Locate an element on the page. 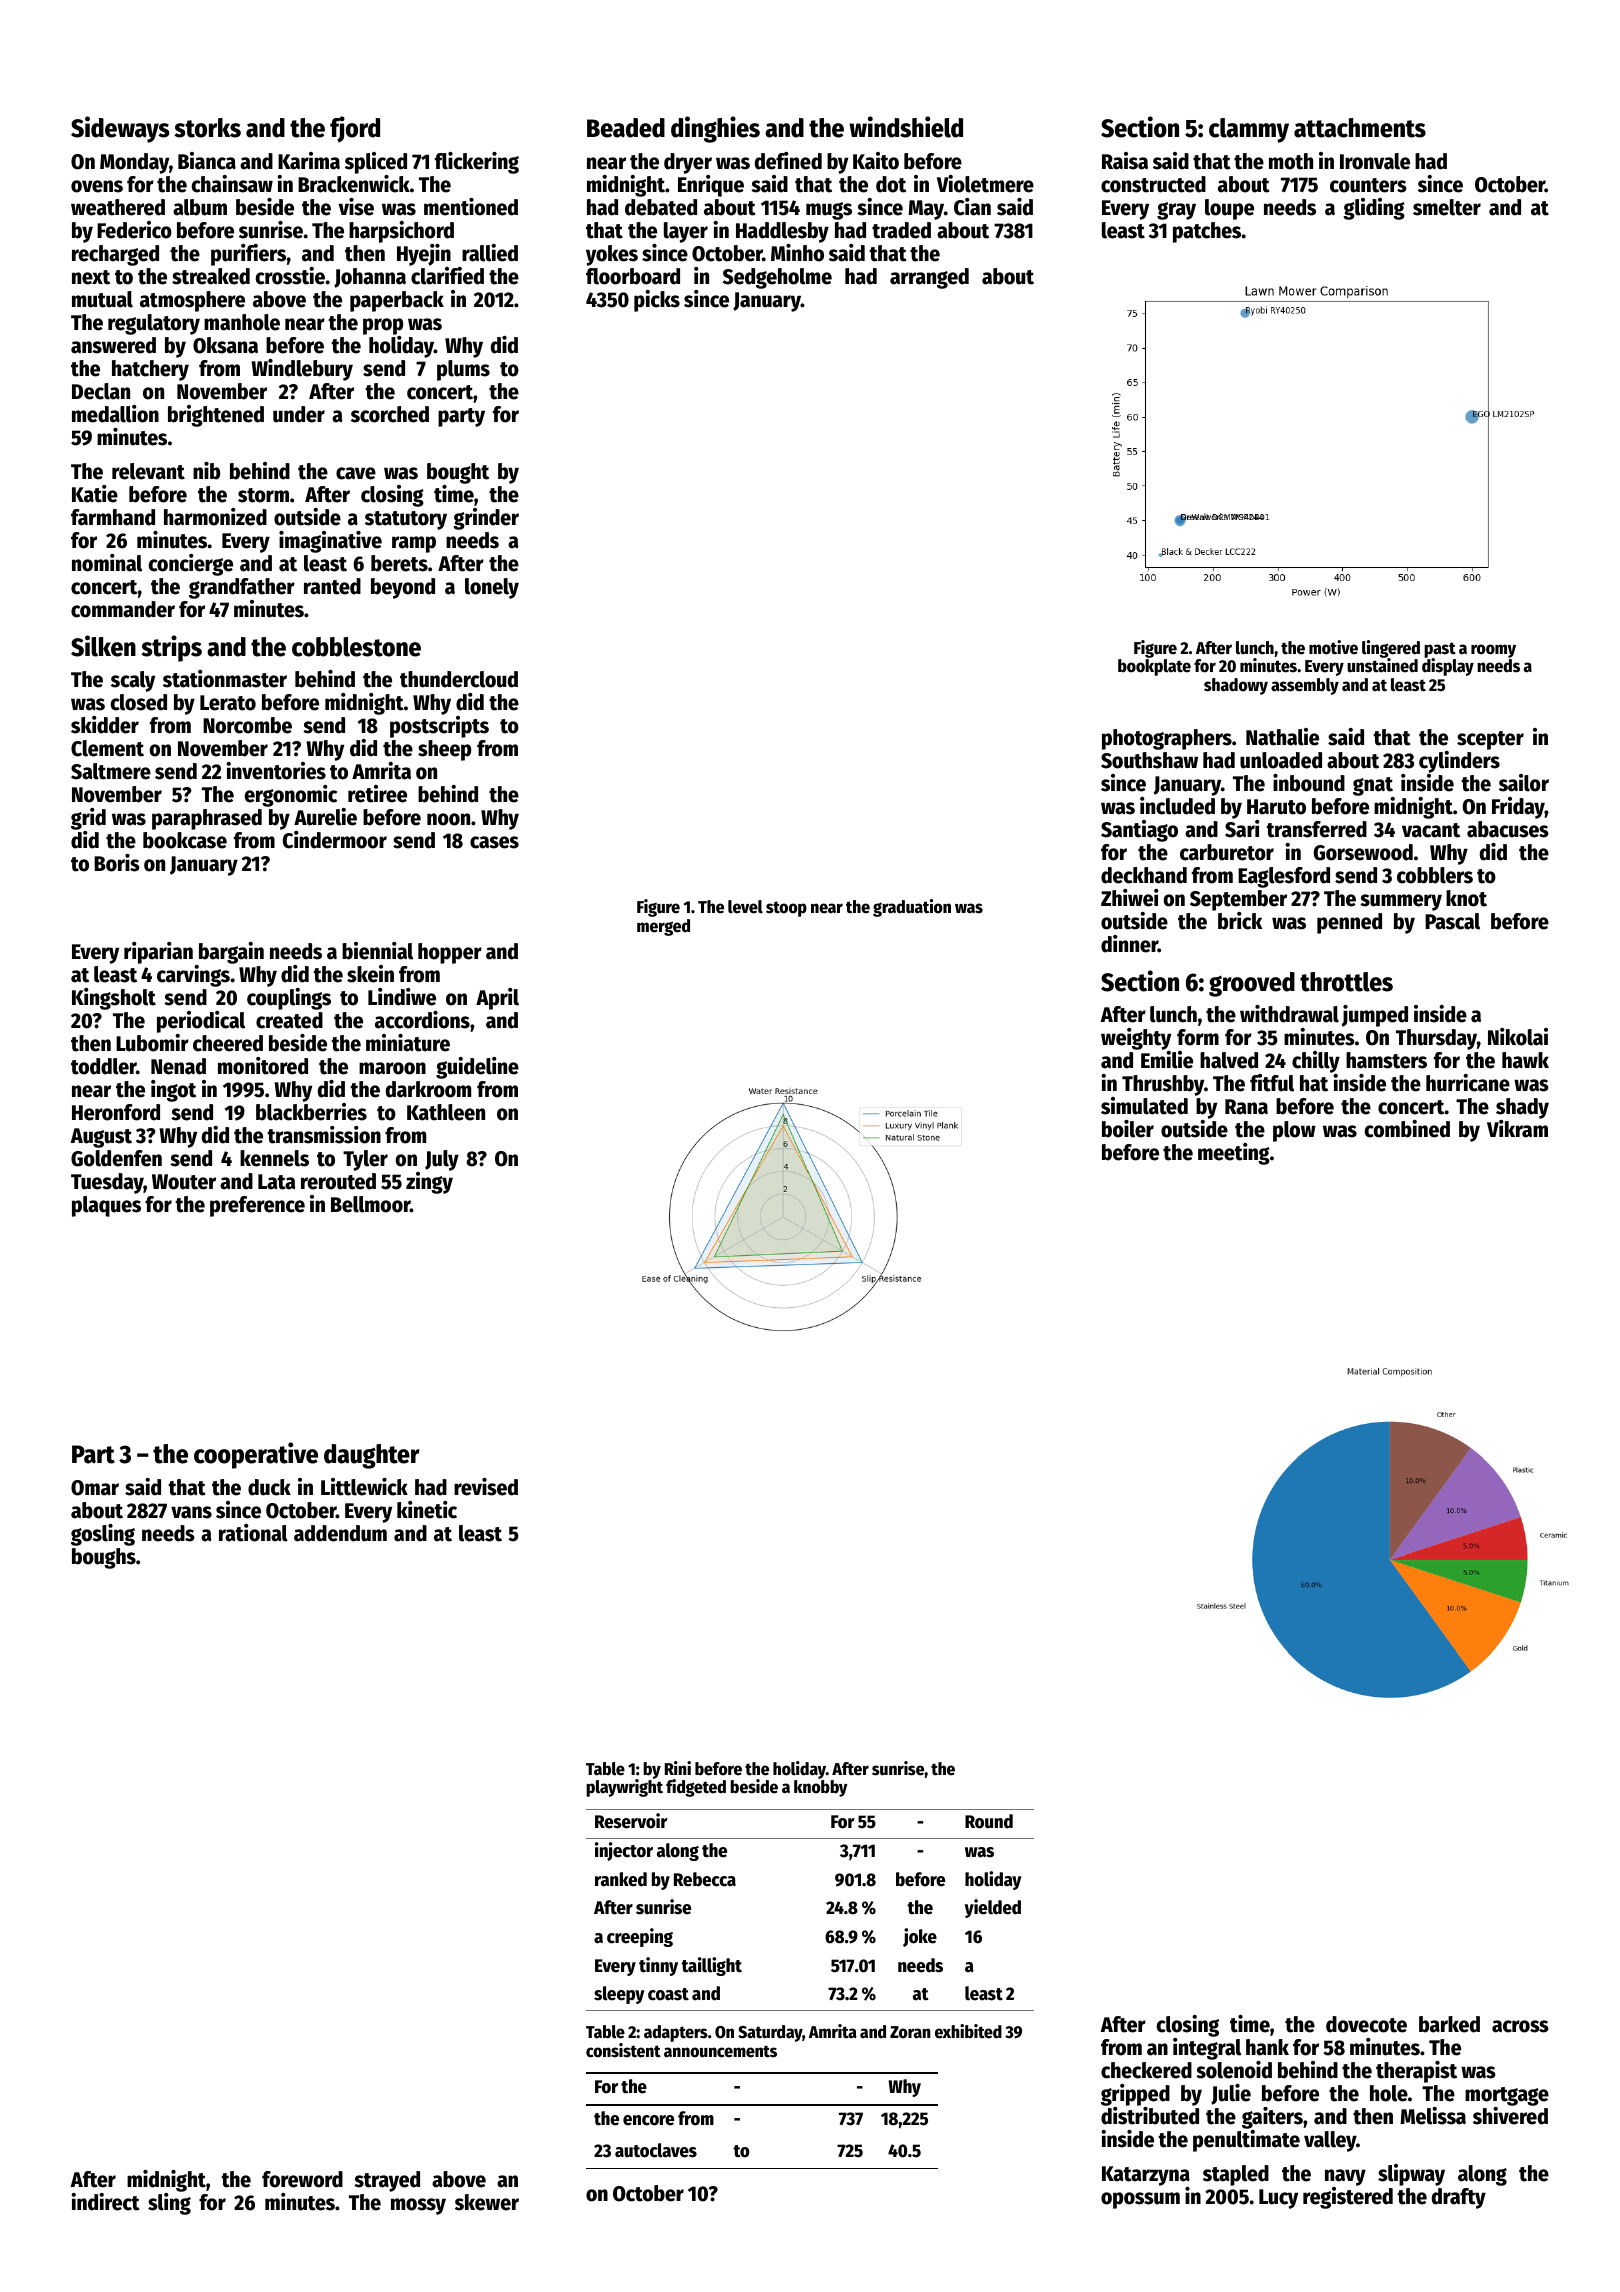 The height and width of the page is (2292, 1620). bookplate is located at coordinates (1154, 667).
